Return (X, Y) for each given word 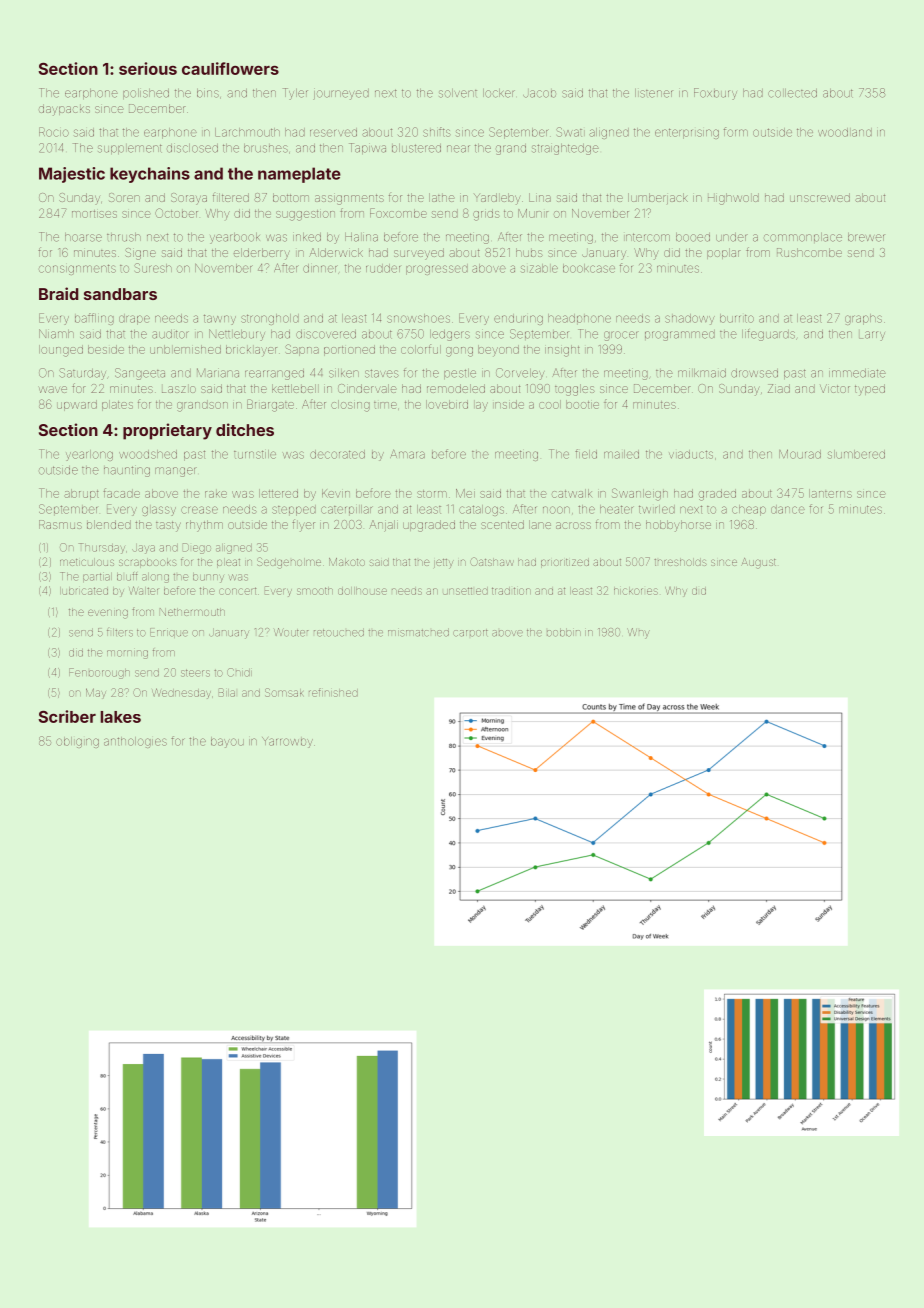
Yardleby (497, 199)
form (736, 132)
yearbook (235, 238)
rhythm (204, 526)
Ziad (779, 388)
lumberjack (658, 198)
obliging (77, 742)
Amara (407, 454)
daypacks (64, 110)
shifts (437, 132)
